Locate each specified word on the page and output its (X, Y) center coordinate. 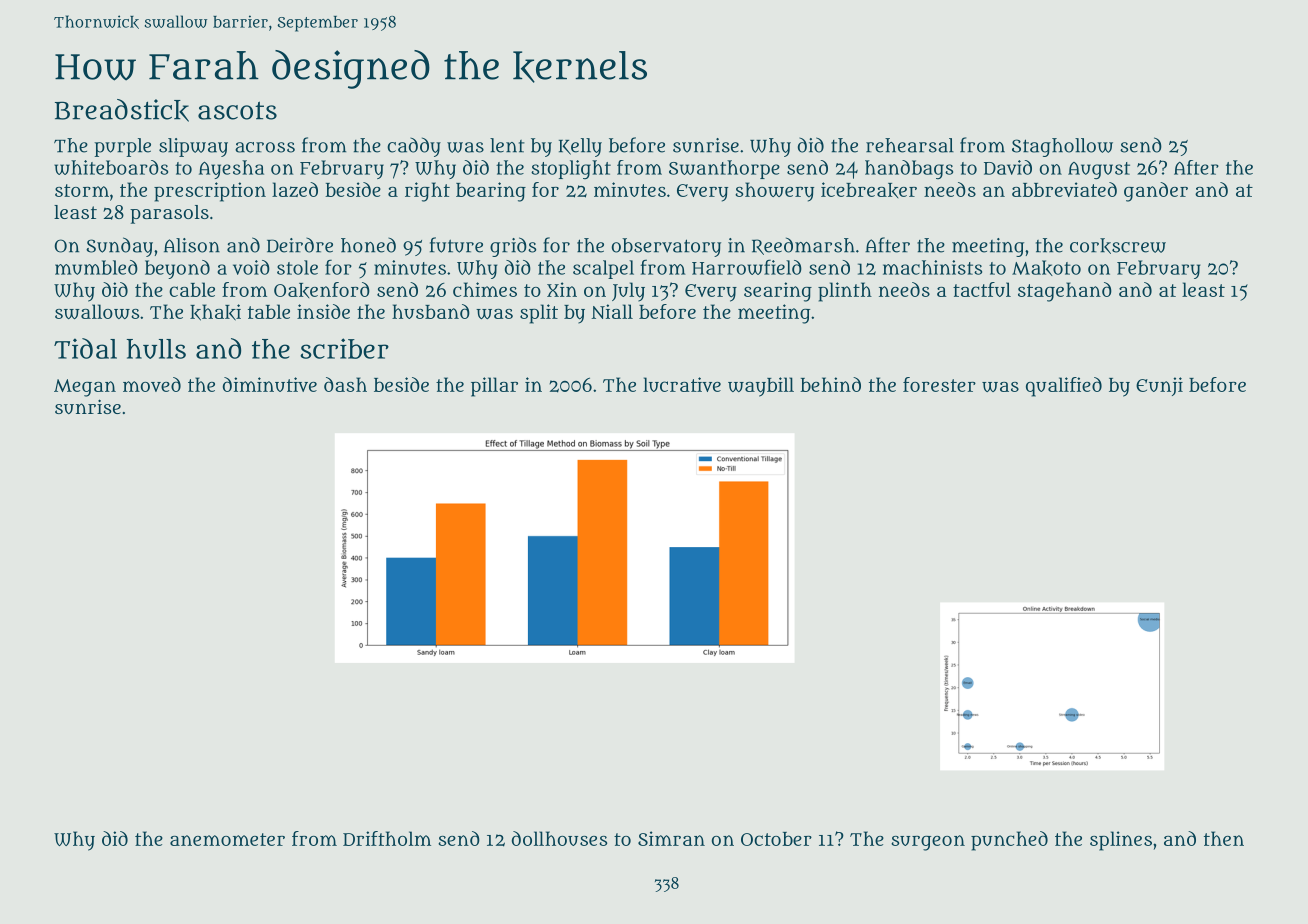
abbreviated (1064, 189)
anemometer (227, 839)
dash (345, 384)
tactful (982, 289)
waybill (761, 387)
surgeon (928, 843)
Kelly (580, 147)
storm (82, 190)
